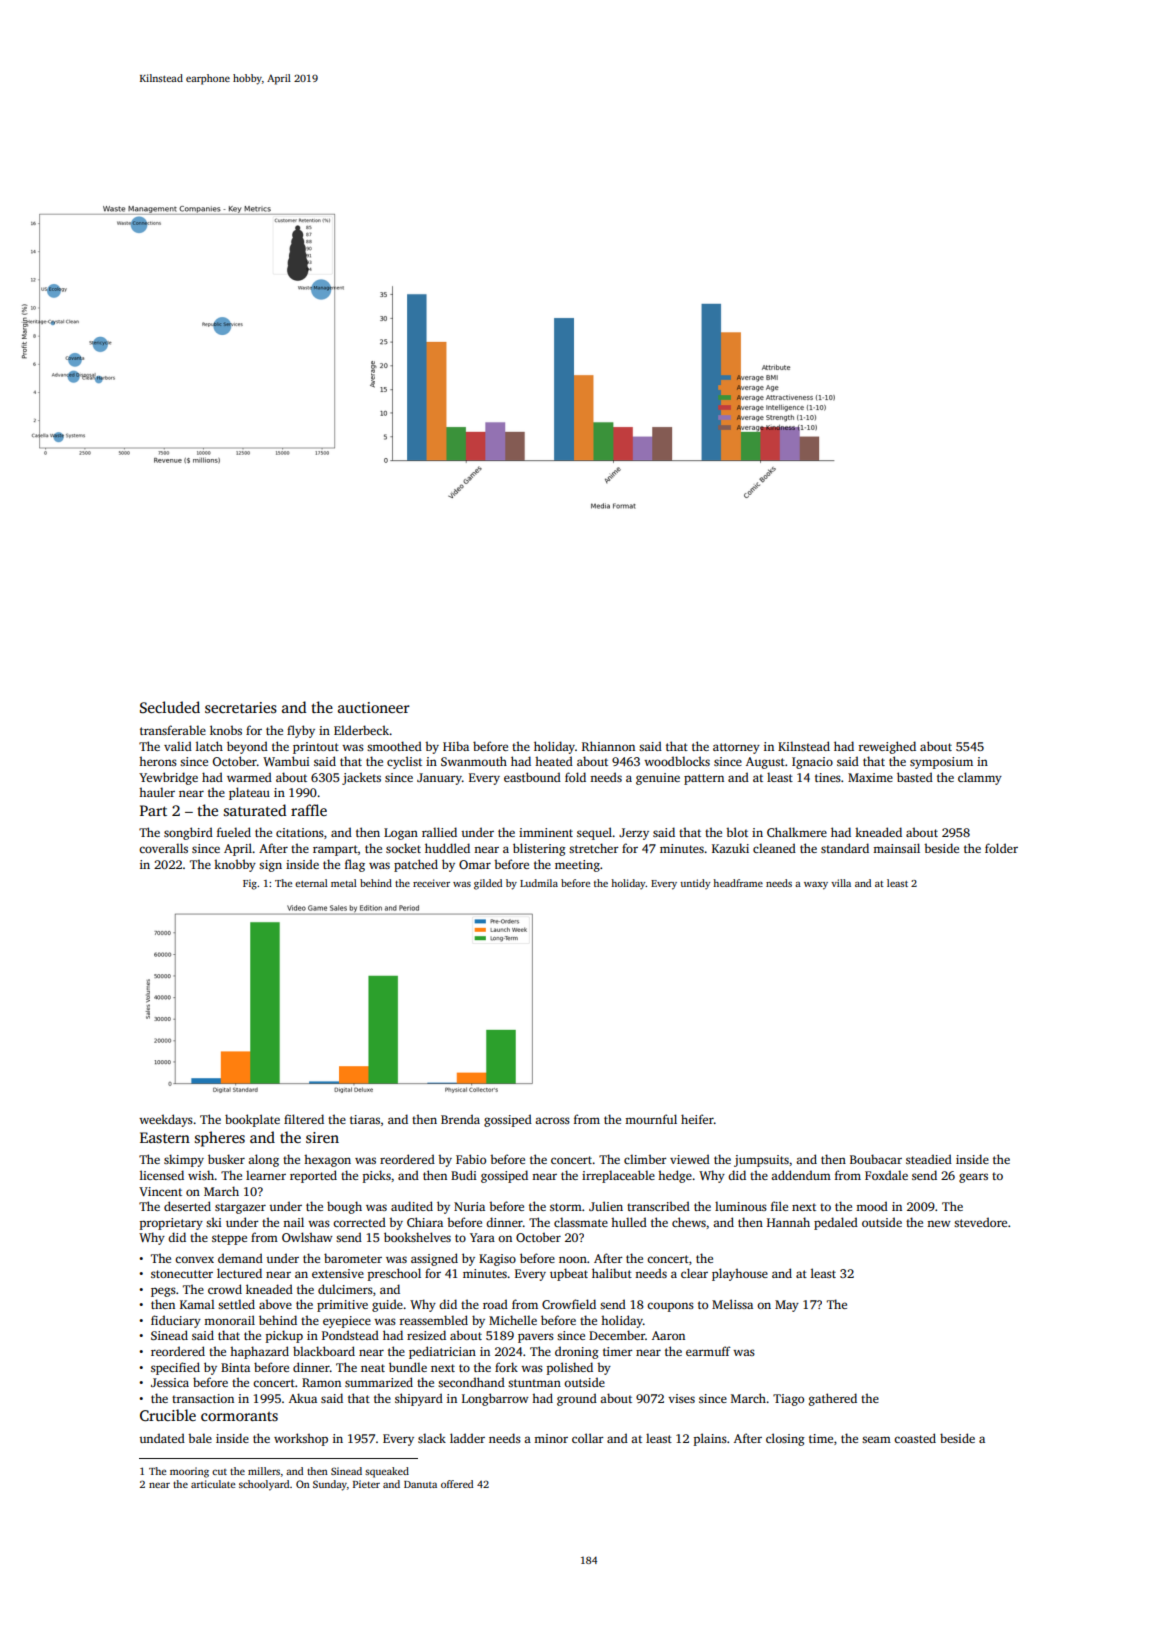  Describe the element at coordinates (252, 1120) in the document. I see `bookplate` at that location.
